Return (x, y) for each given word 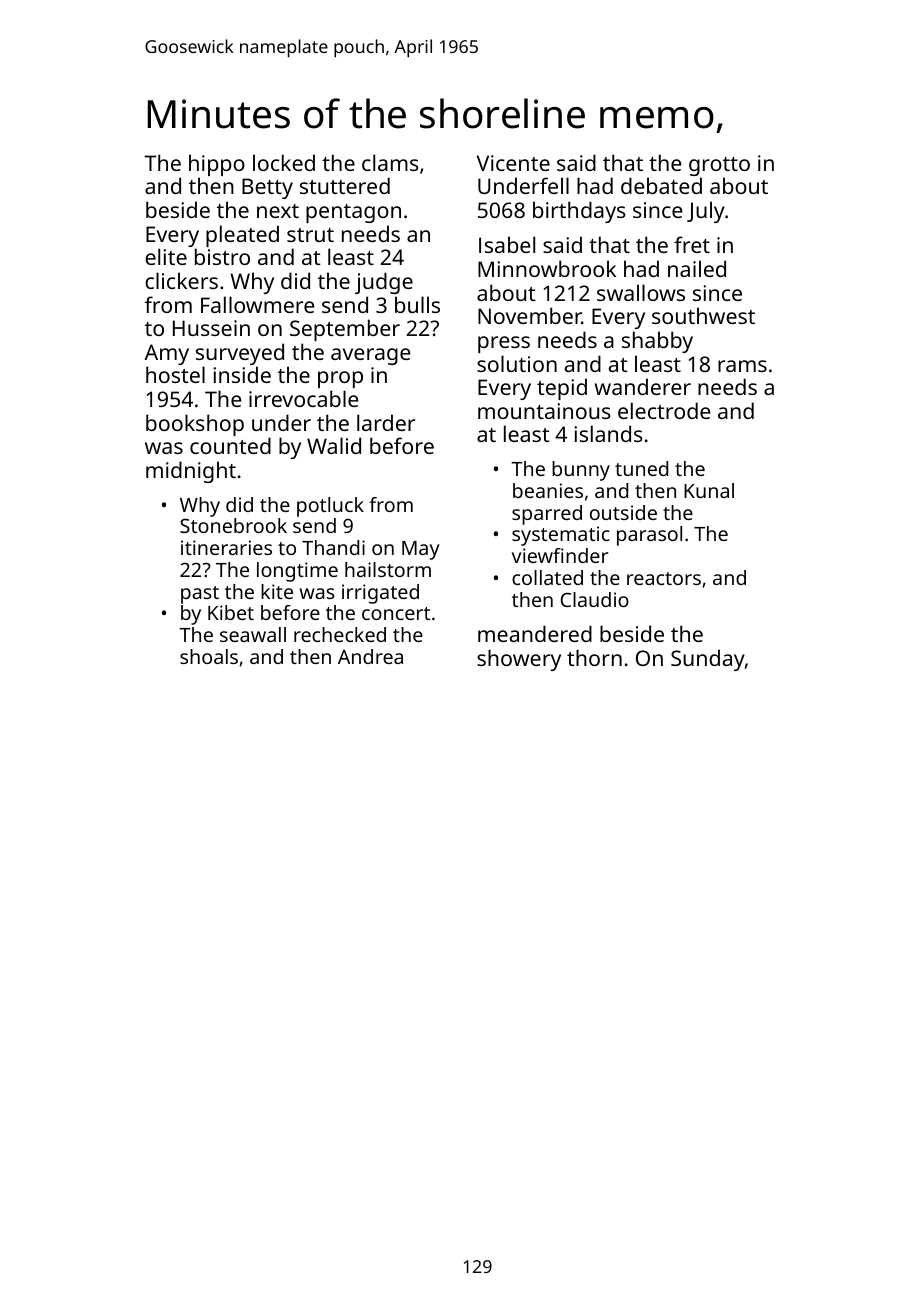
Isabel (507, 244)
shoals (209, 656)
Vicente (513, 163)
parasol (649, 536)
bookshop (195, 425)
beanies (548, 490)
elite (166, 256)
